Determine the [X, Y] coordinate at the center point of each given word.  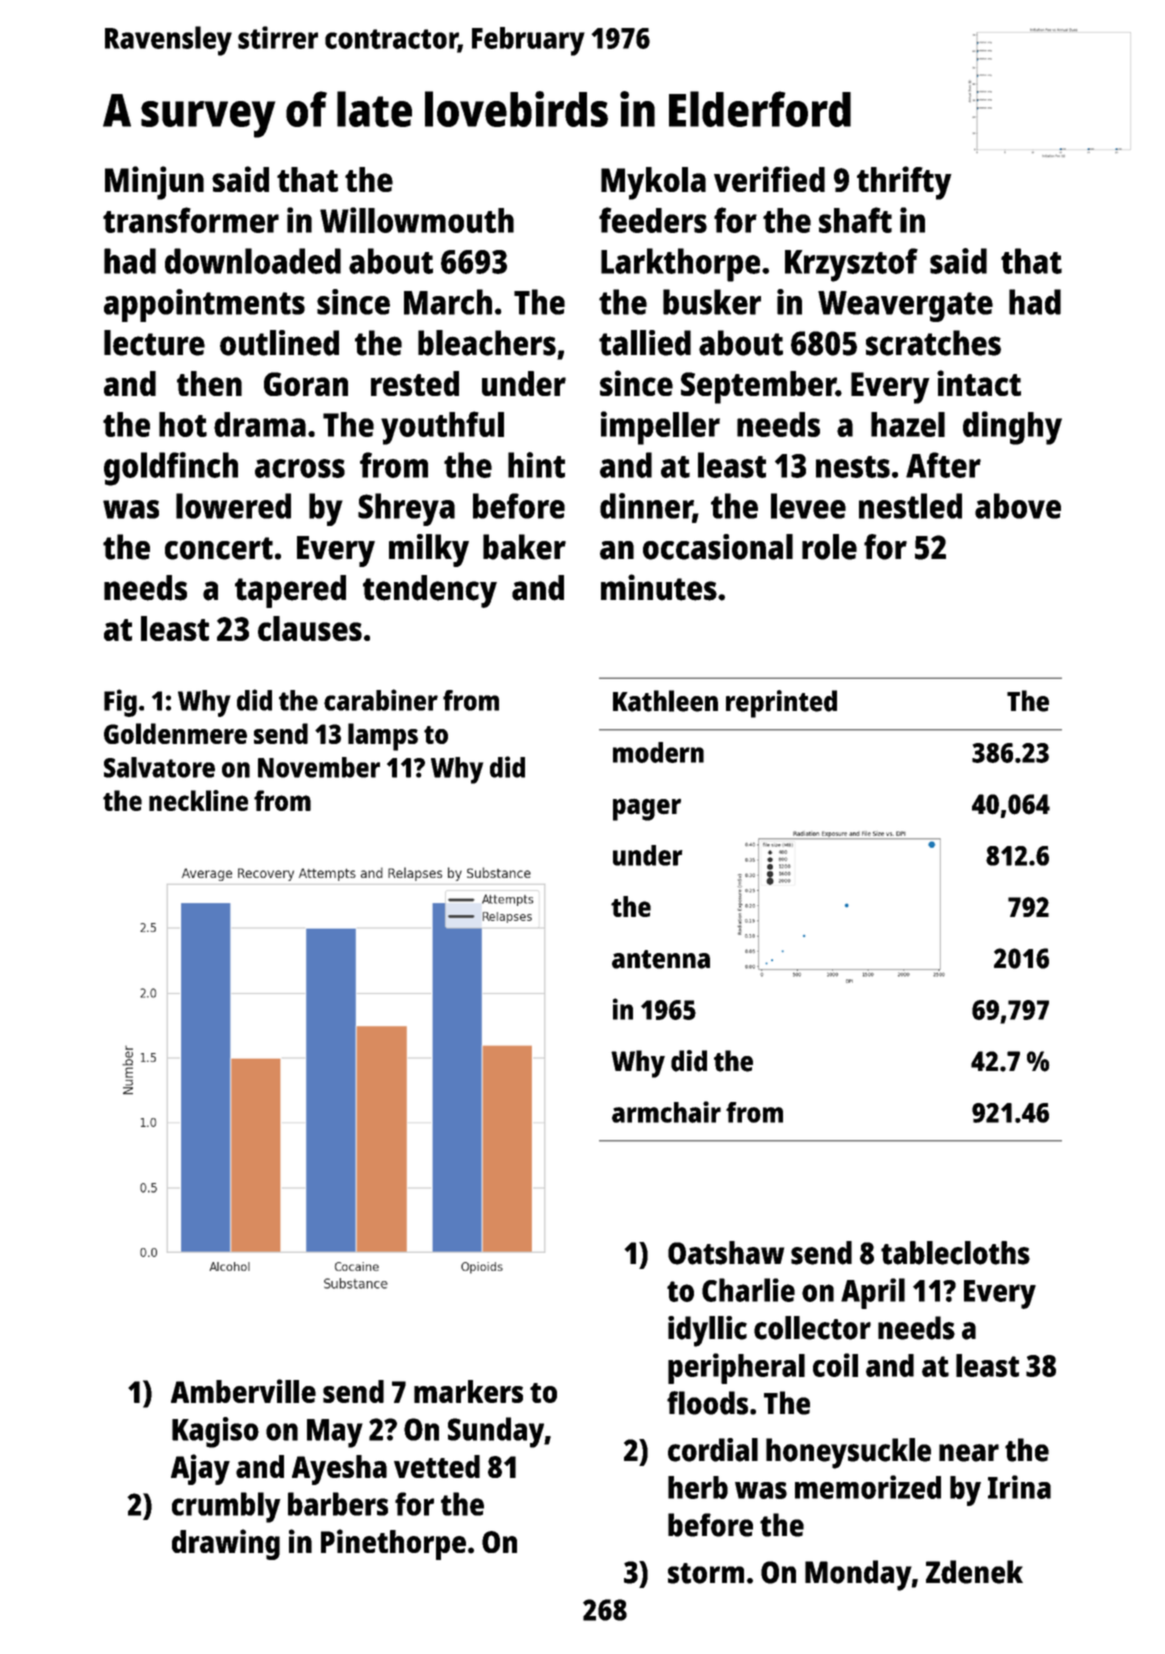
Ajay [200, 1469]
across [300, 468]
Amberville [243, 1391]
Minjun [154, 183]
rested [415, 383]
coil [835, 1365]
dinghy [1012, 428]
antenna [661, 959]
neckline [198, 800]
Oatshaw [726, 1253]
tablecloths [955, 1253]
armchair [666, 1112]
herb [698, 1487]
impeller [660, 428]
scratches [933, 343]
